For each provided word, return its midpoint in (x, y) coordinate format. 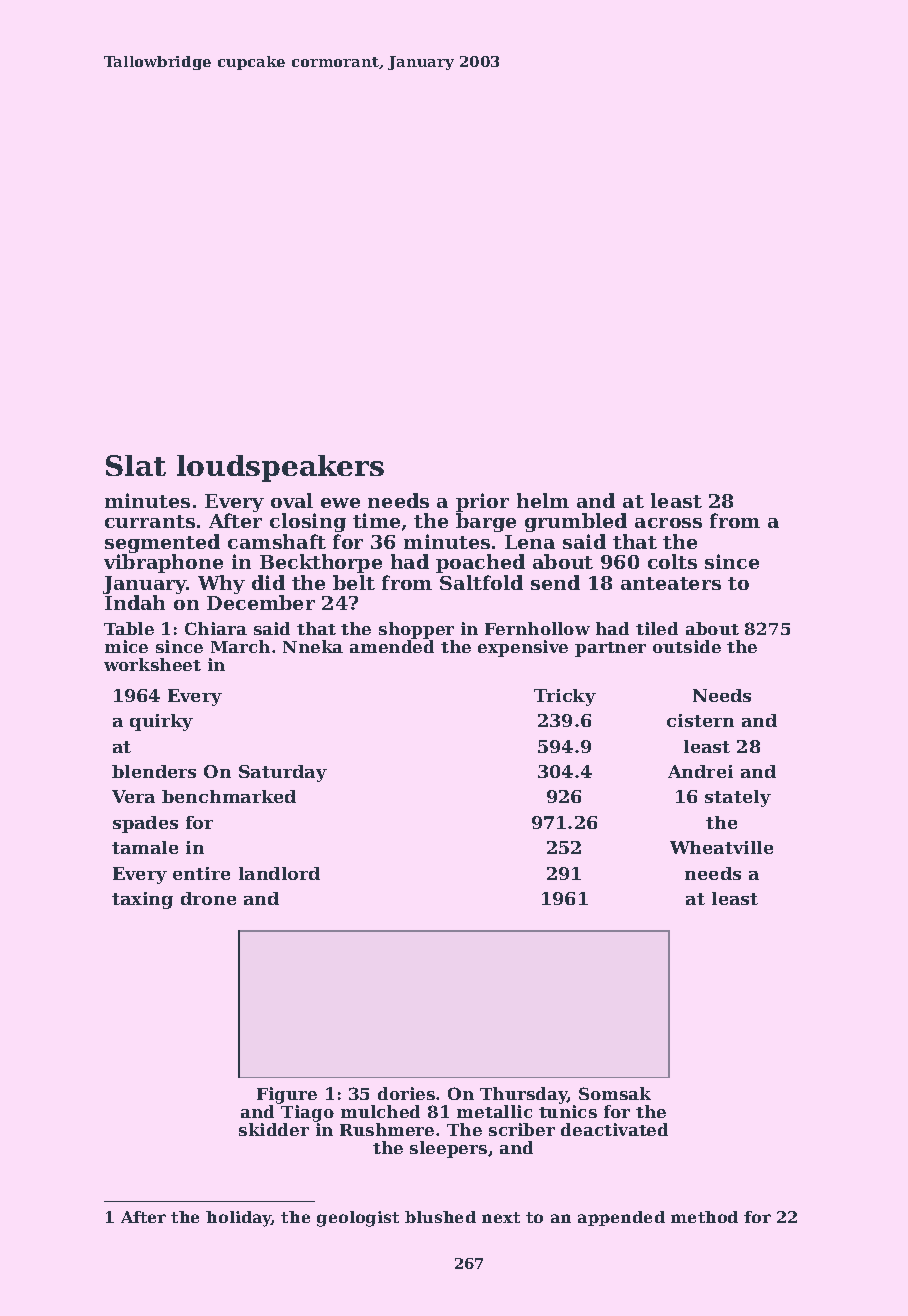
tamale (145, 847)
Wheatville (721, 847)
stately (738, 798)
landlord (279, 873)
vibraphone (163, 564)
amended (392, 646)
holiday (239, 1219)
